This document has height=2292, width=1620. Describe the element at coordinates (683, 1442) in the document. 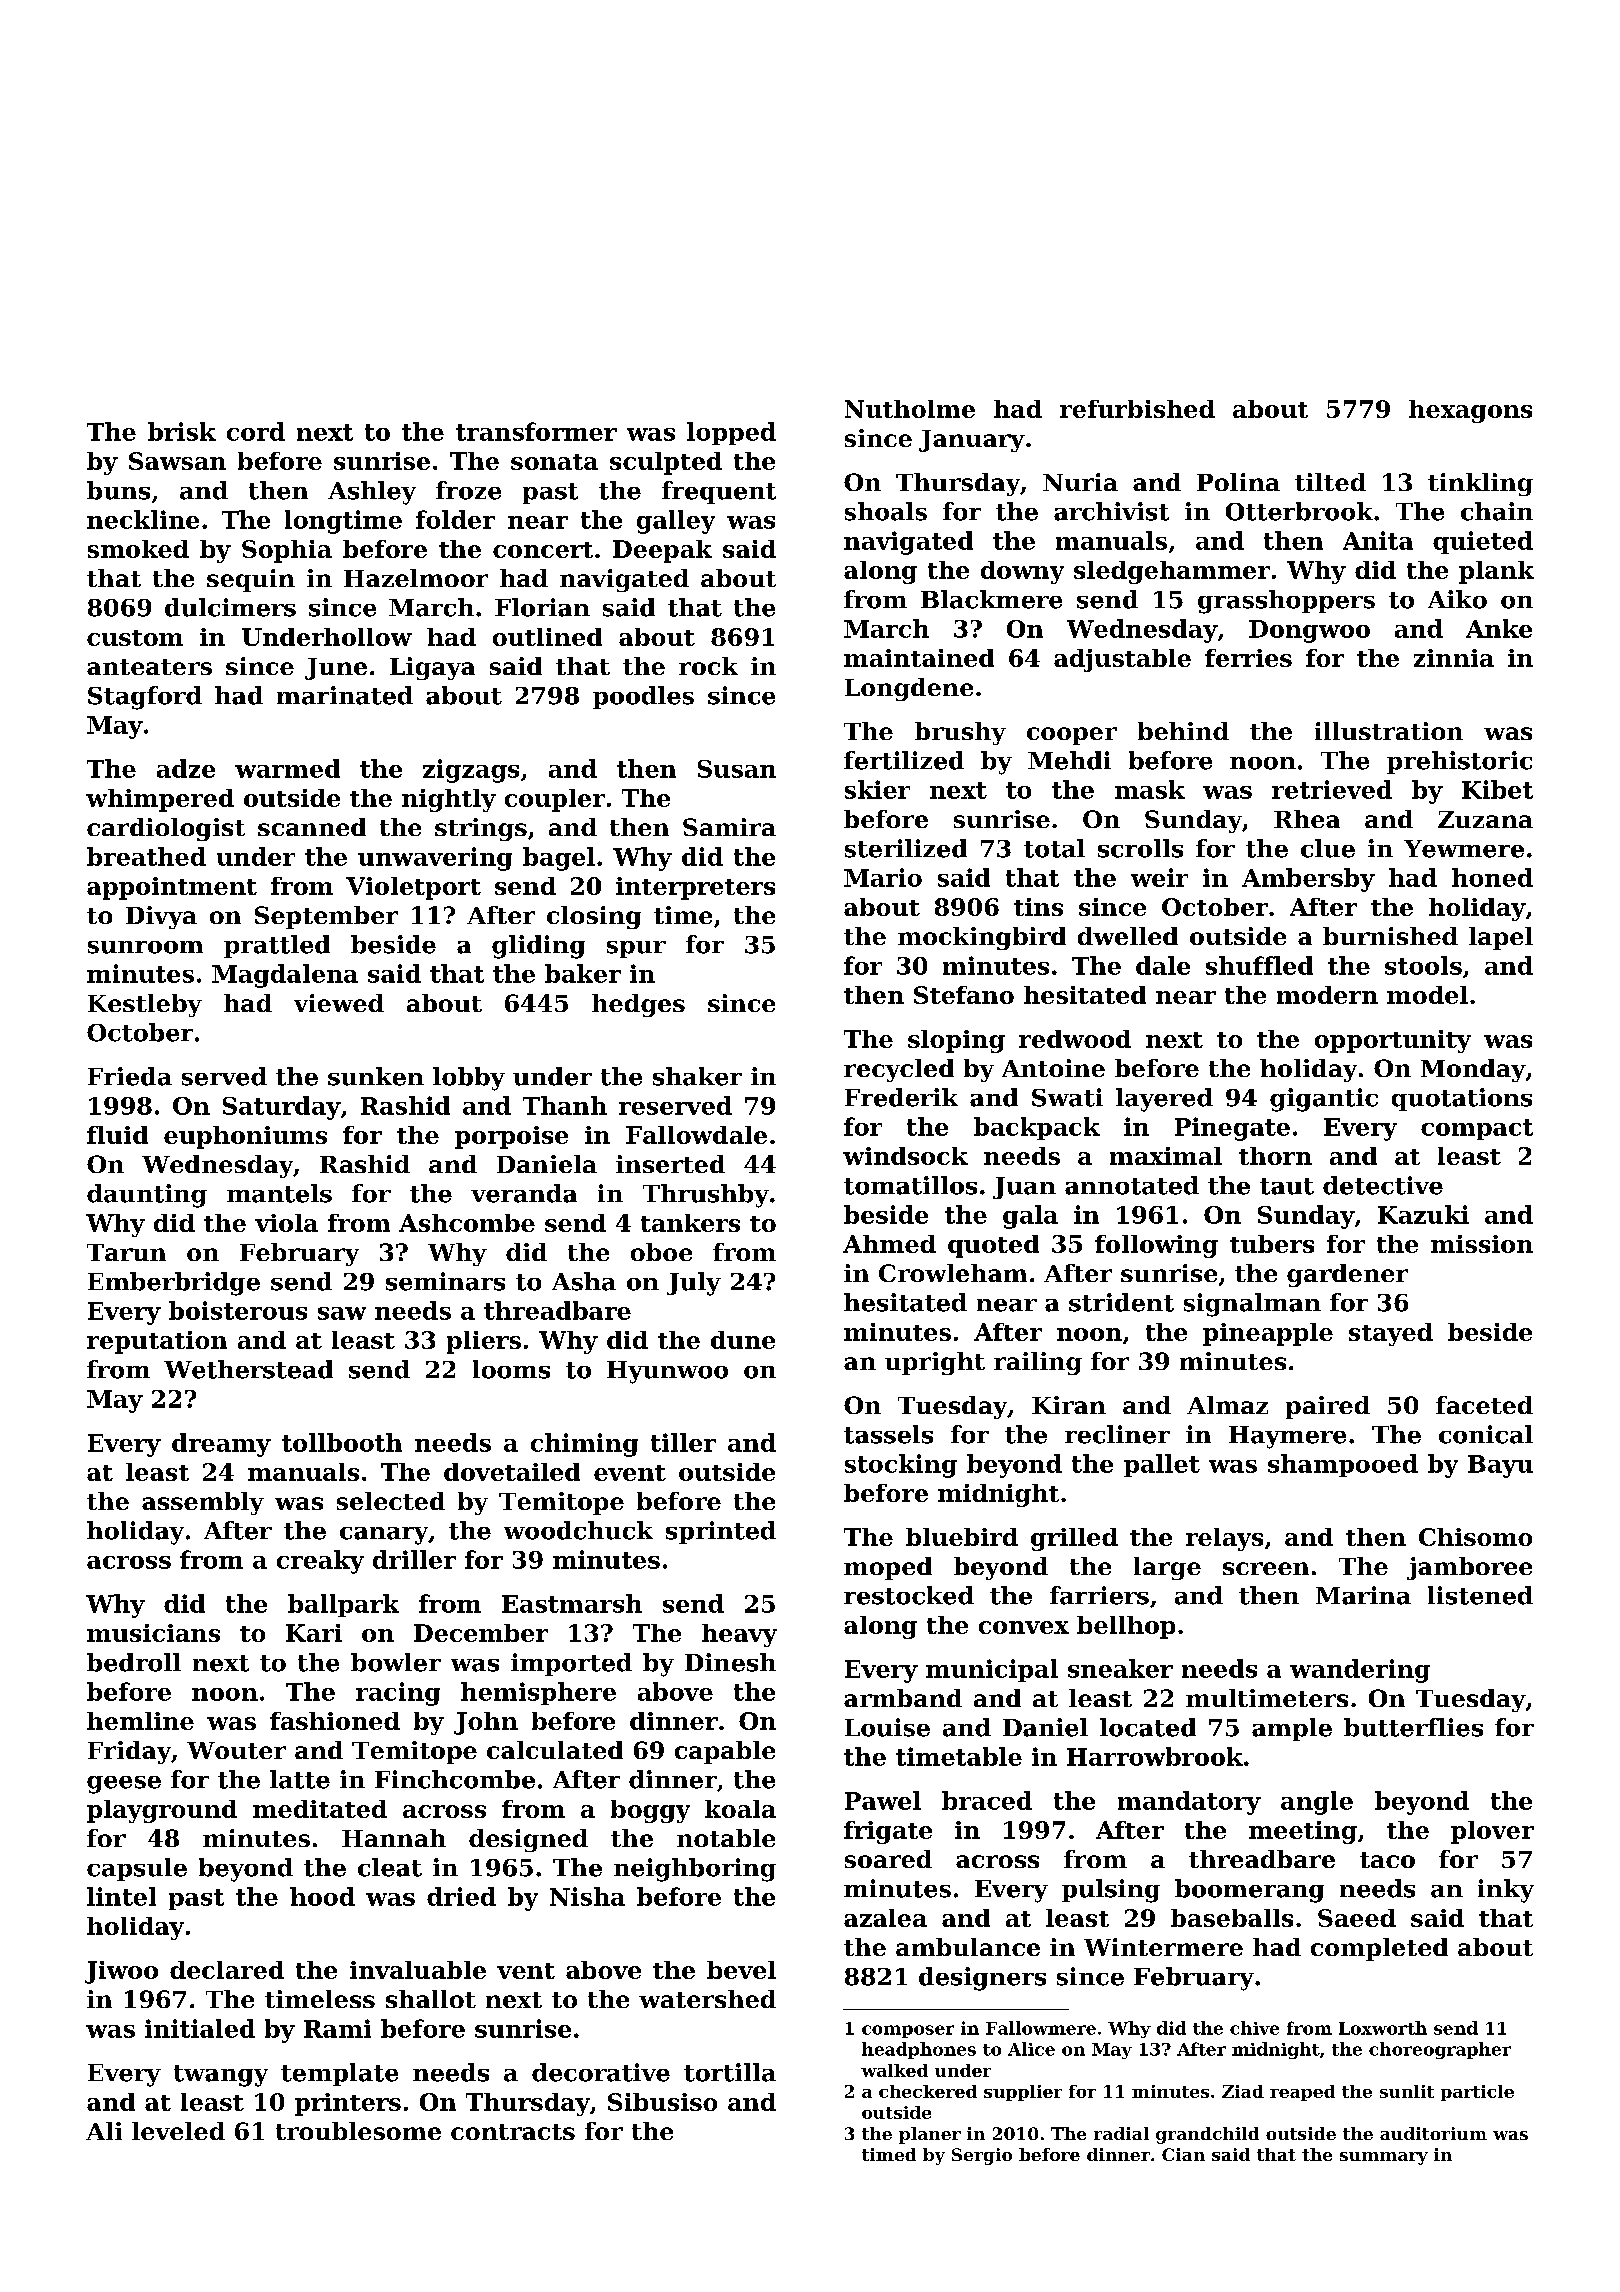

I see `tiller` at that location.
